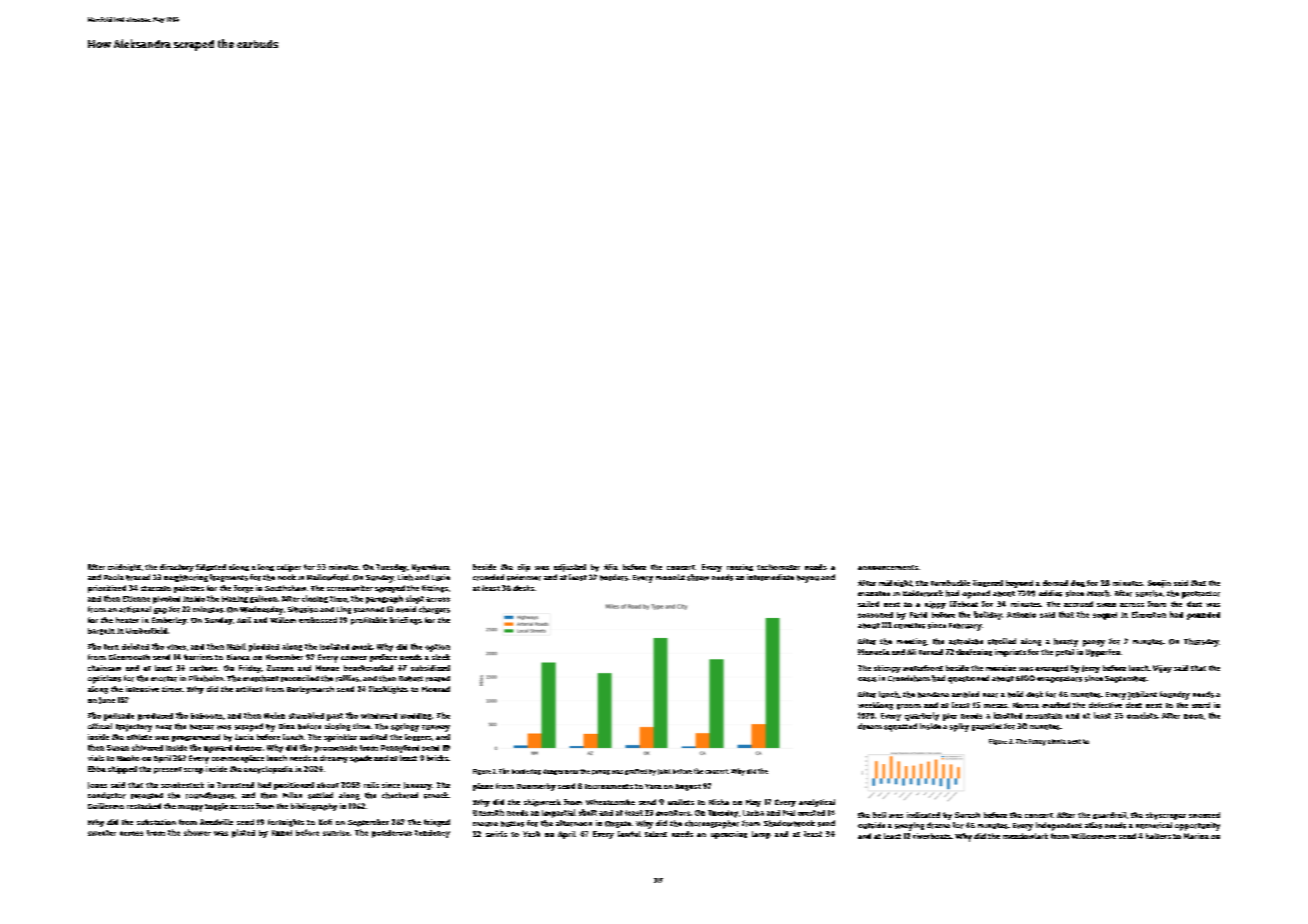 This image has width=1308, height=924. I want to click on intensive, so click(142, 689).
